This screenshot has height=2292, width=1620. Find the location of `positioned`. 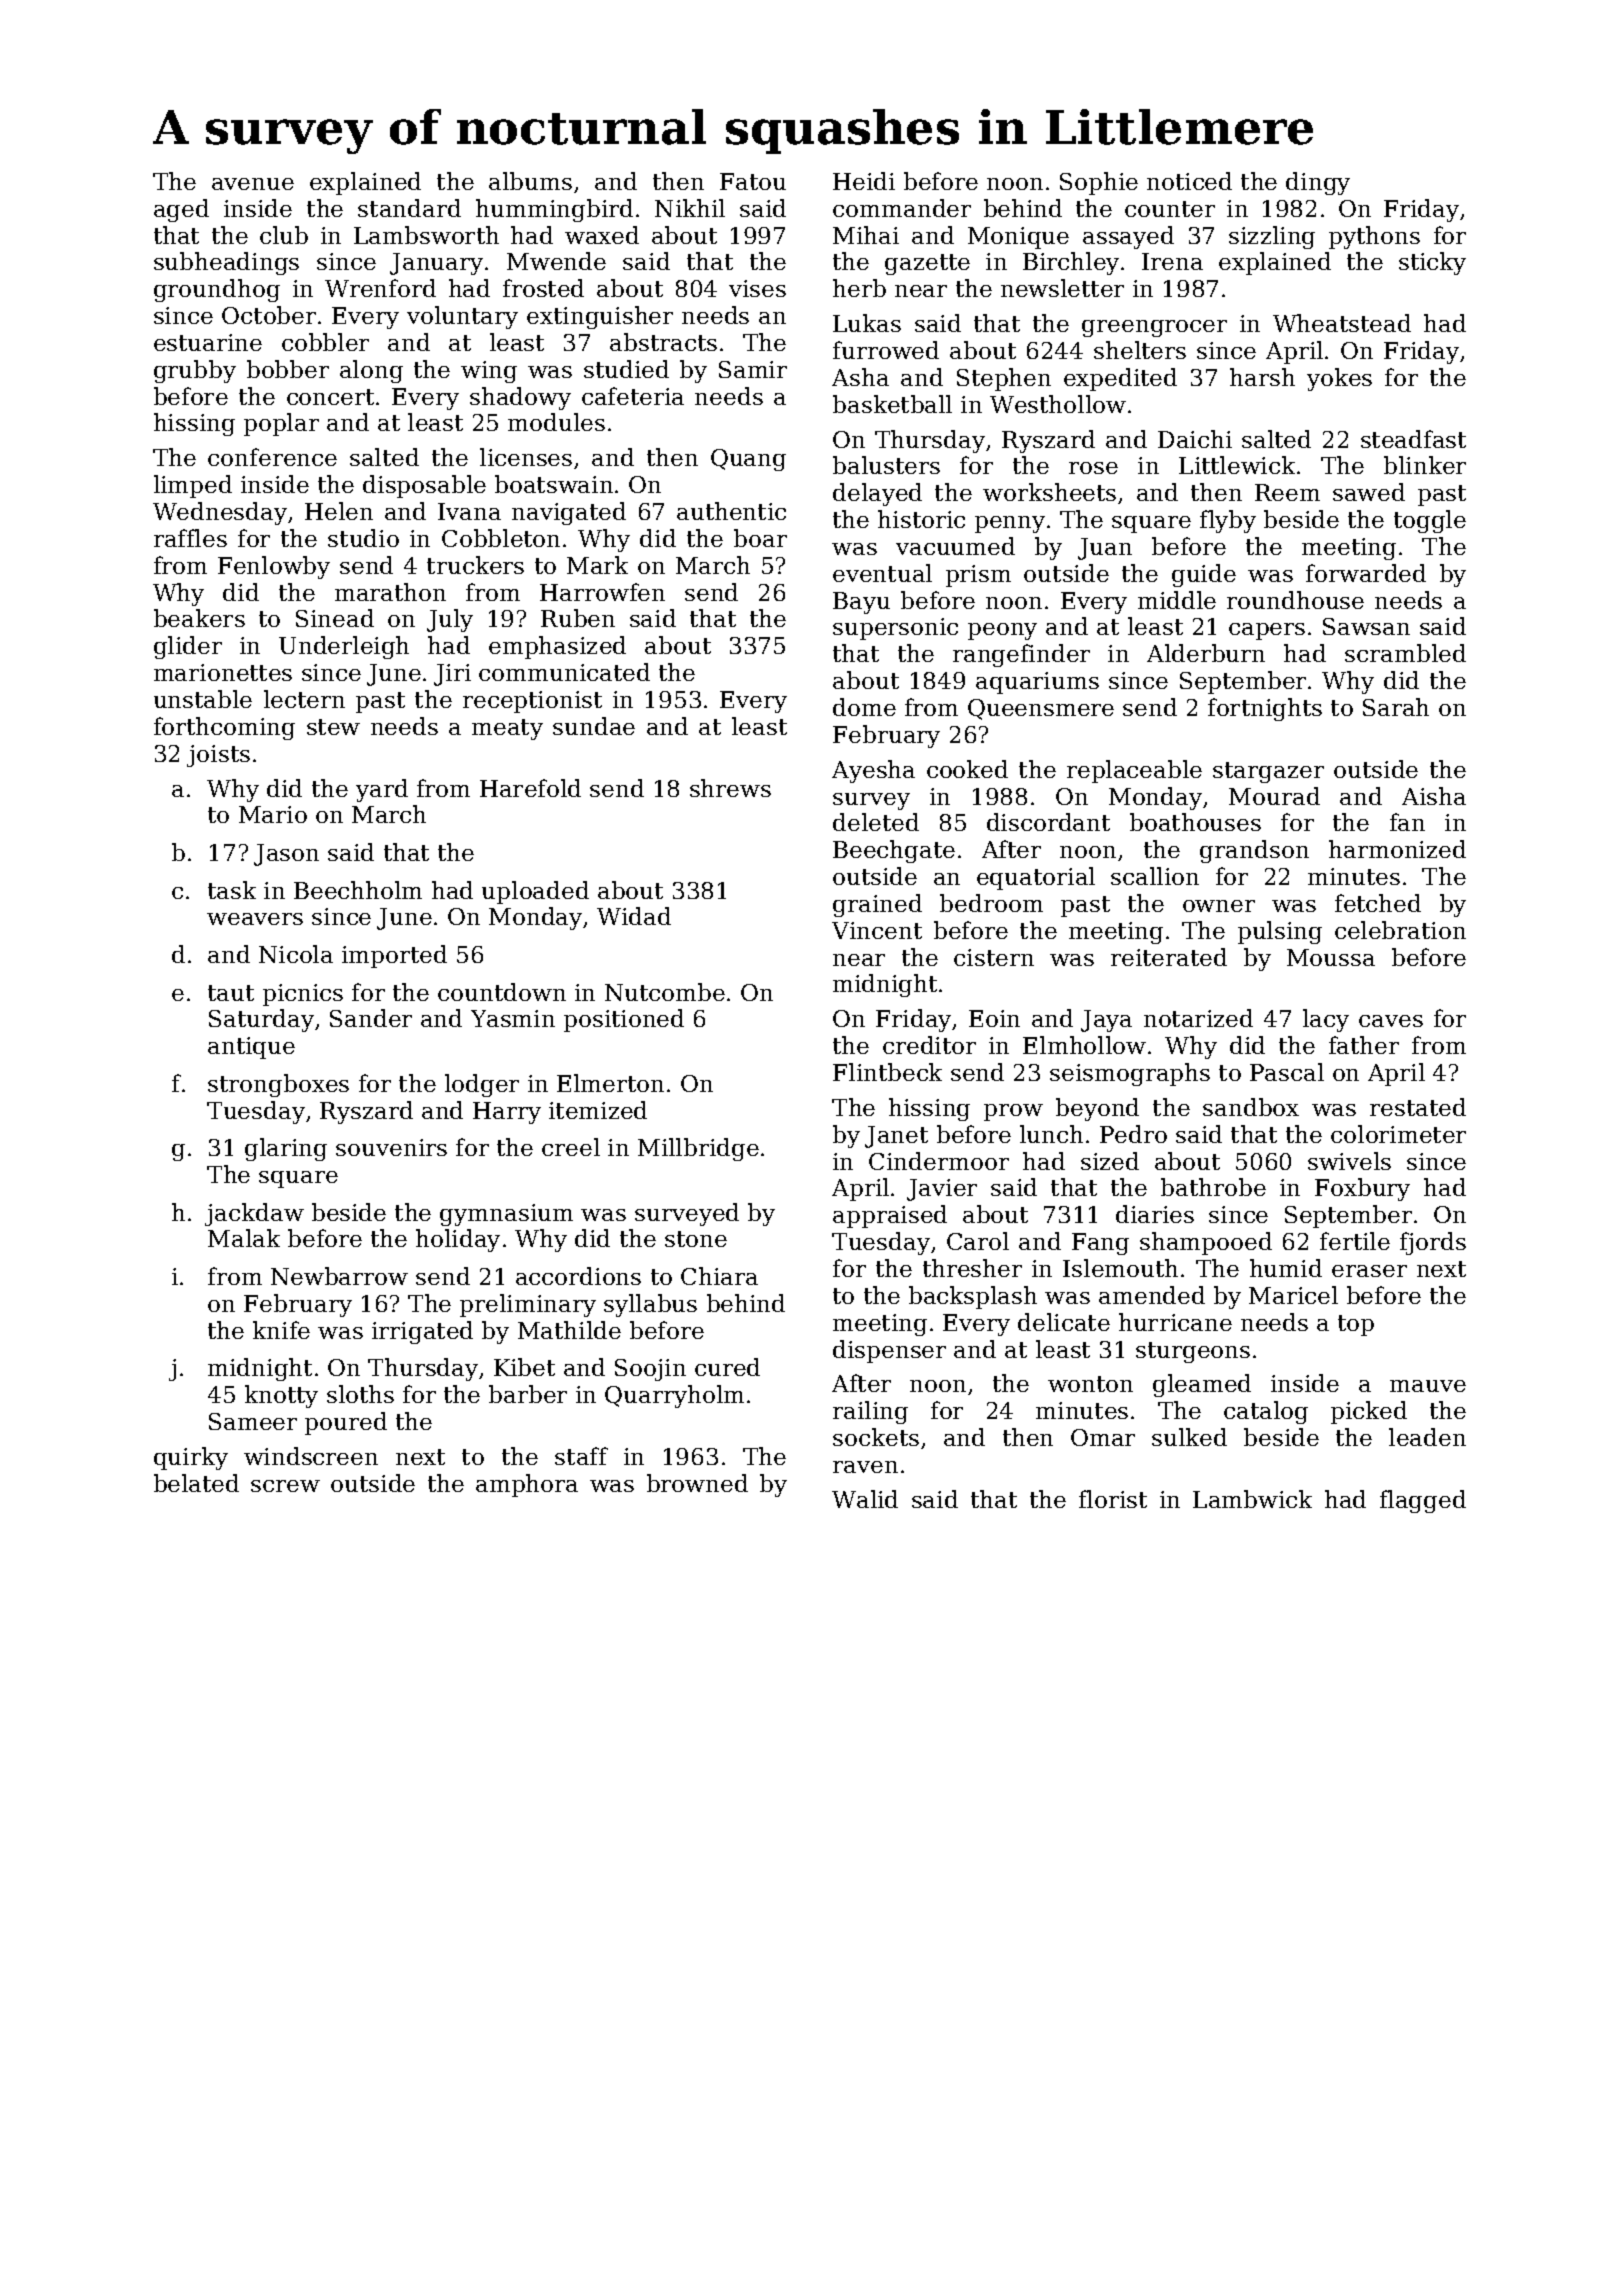

positioned is located at coordinates (624, 1020).
